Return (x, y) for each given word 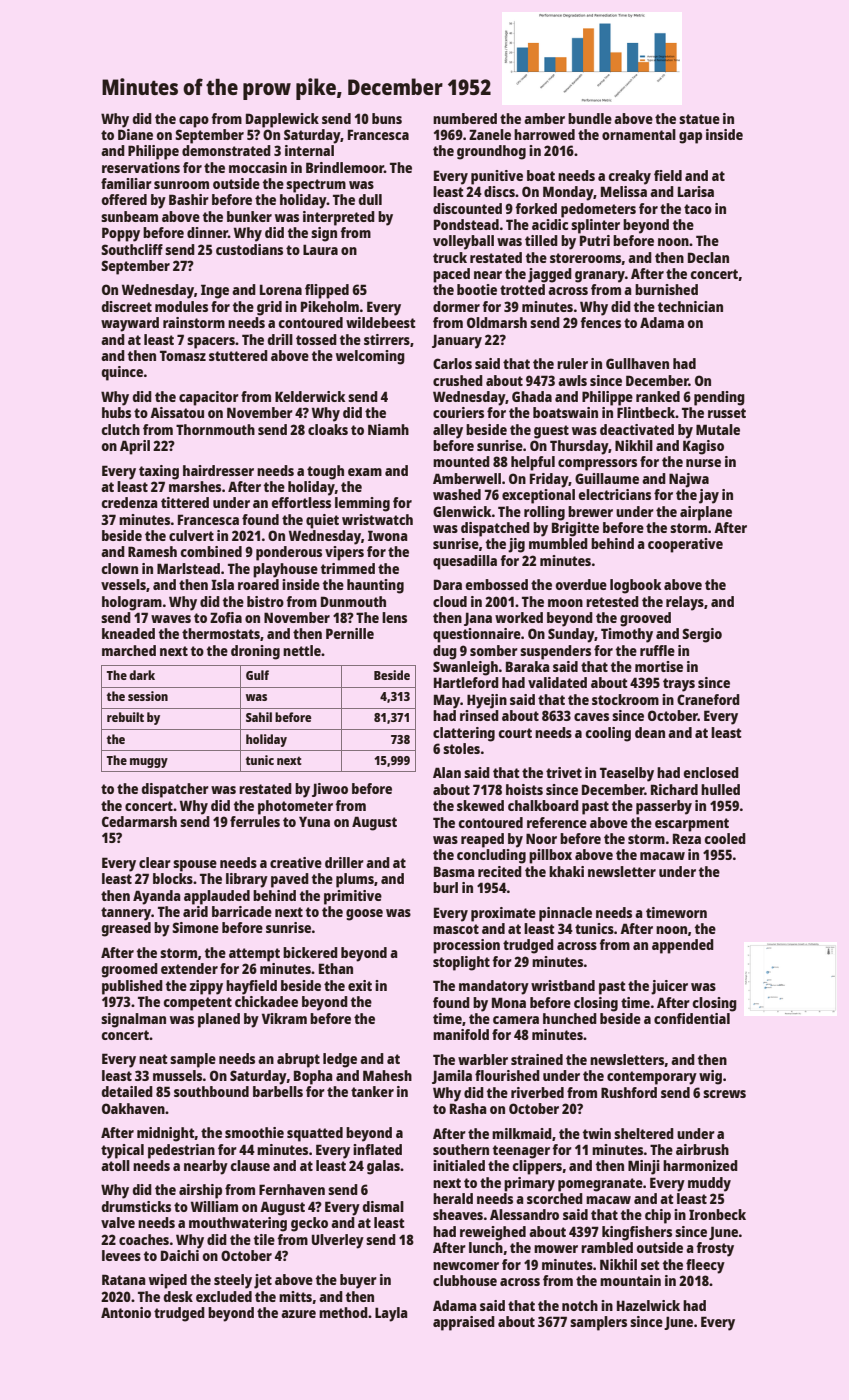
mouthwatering (238, 1224)
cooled (725, 838)
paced (451, 275)
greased (126, 929)
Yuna (314, 821)
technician (690, 306)
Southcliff (132, 249)
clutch (121, 429)
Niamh (388, 429)
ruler (572, 363)
